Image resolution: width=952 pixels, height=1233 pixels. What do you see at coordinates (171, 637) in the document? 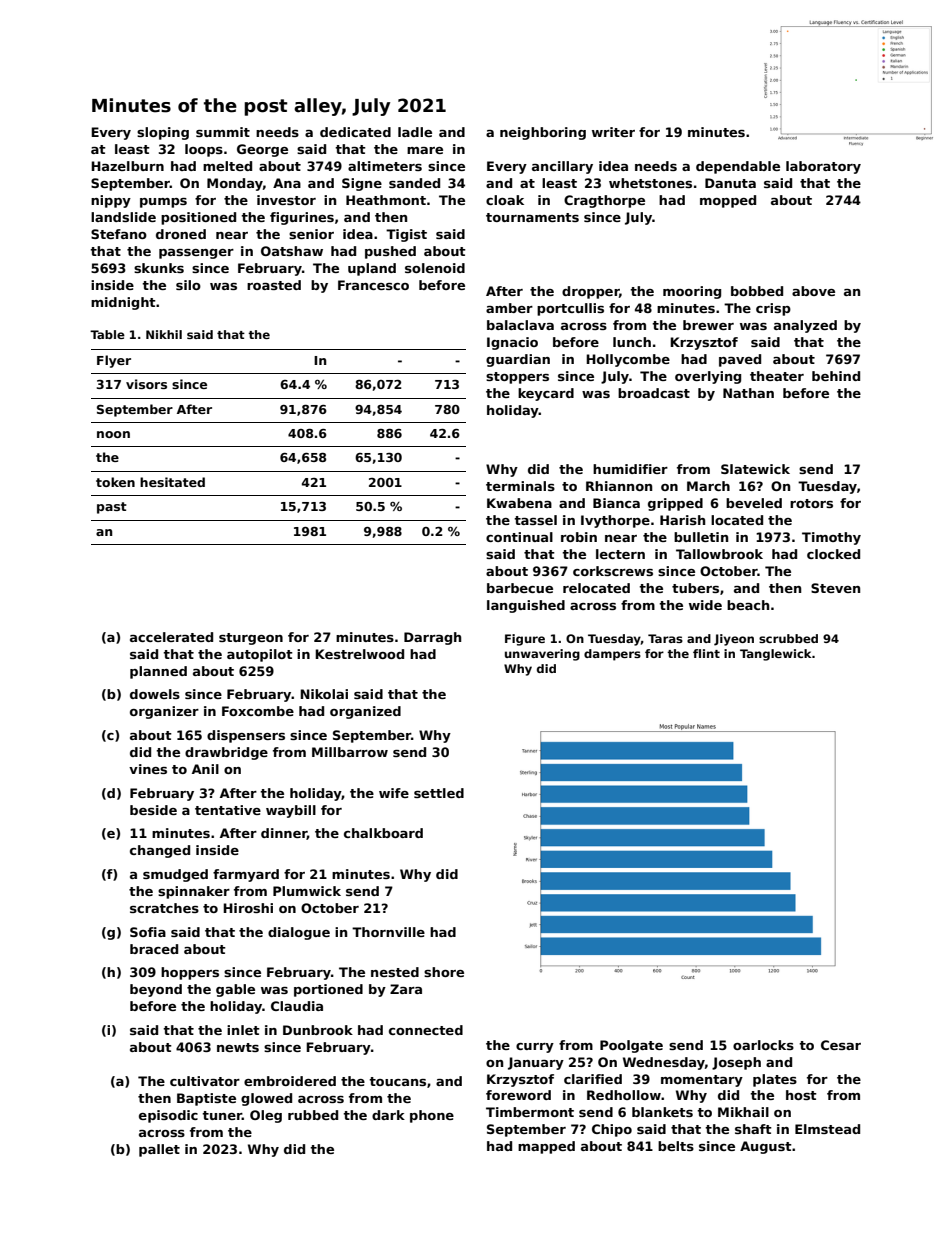
I see `accelerated` at bounding box center [171, 637].
